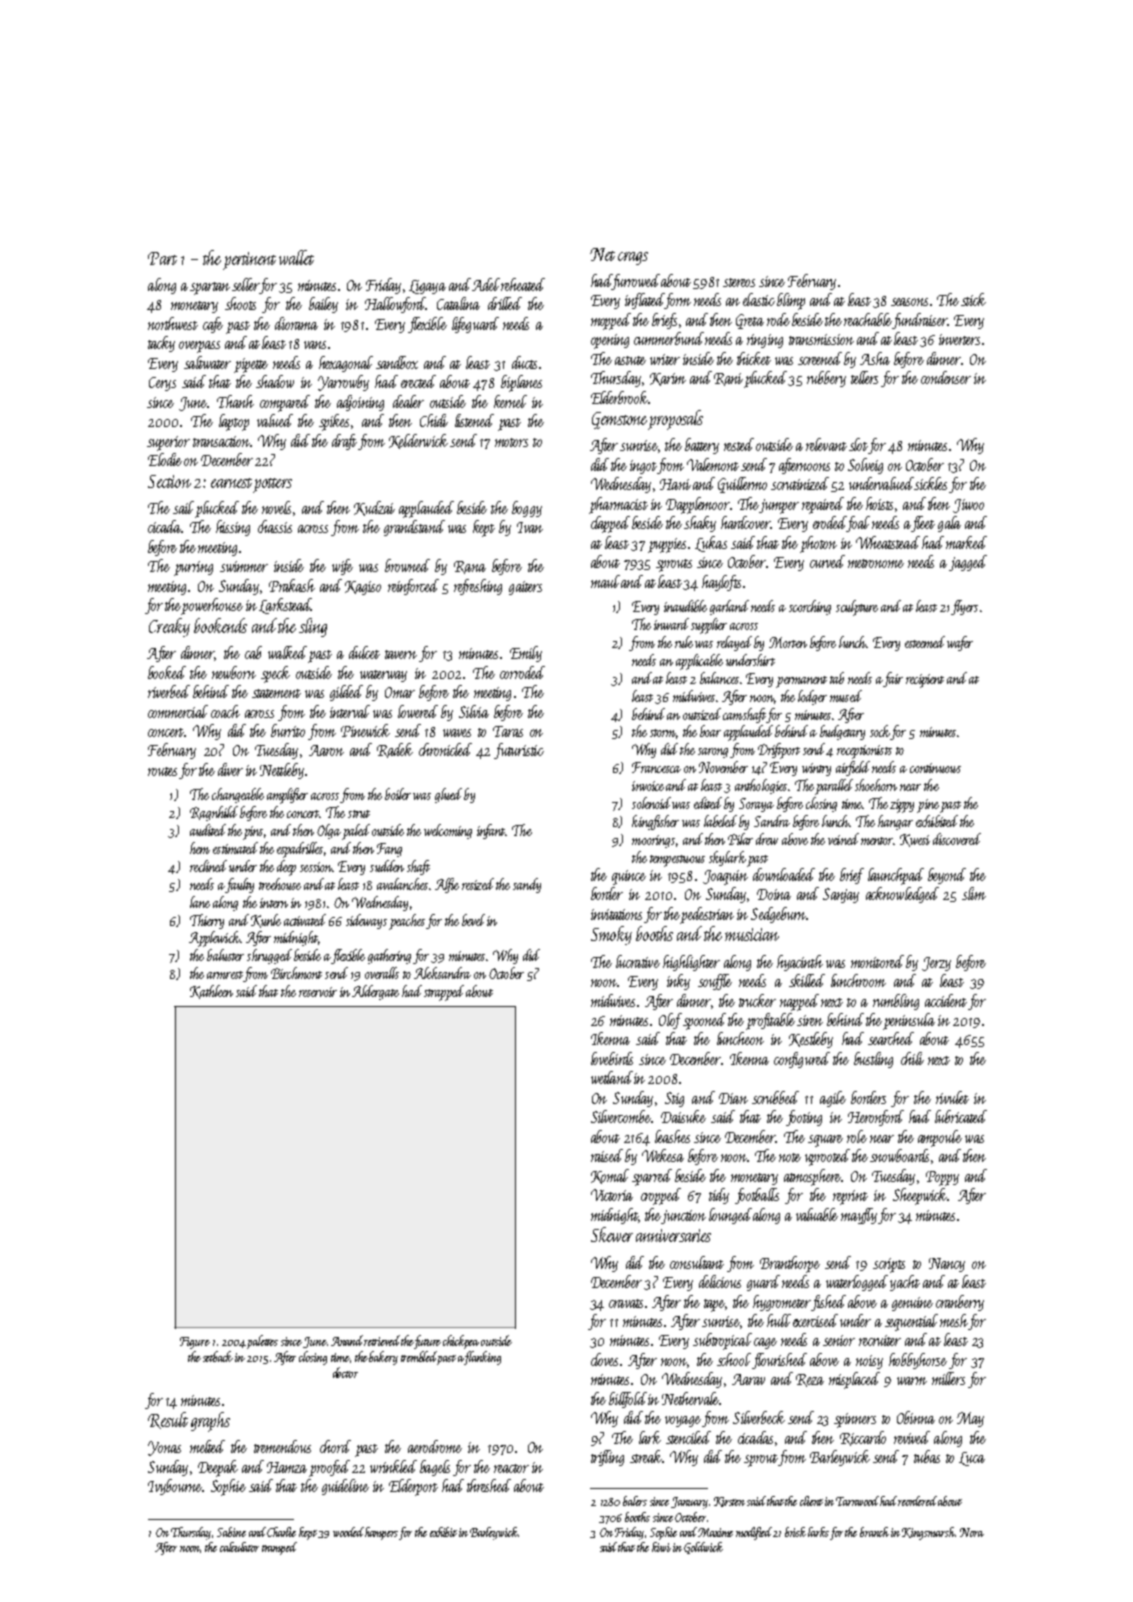 This page has width=1133, height=1602. Describe the element at coordinates (249, 261) in the page. I see `pertinent` at that location.
